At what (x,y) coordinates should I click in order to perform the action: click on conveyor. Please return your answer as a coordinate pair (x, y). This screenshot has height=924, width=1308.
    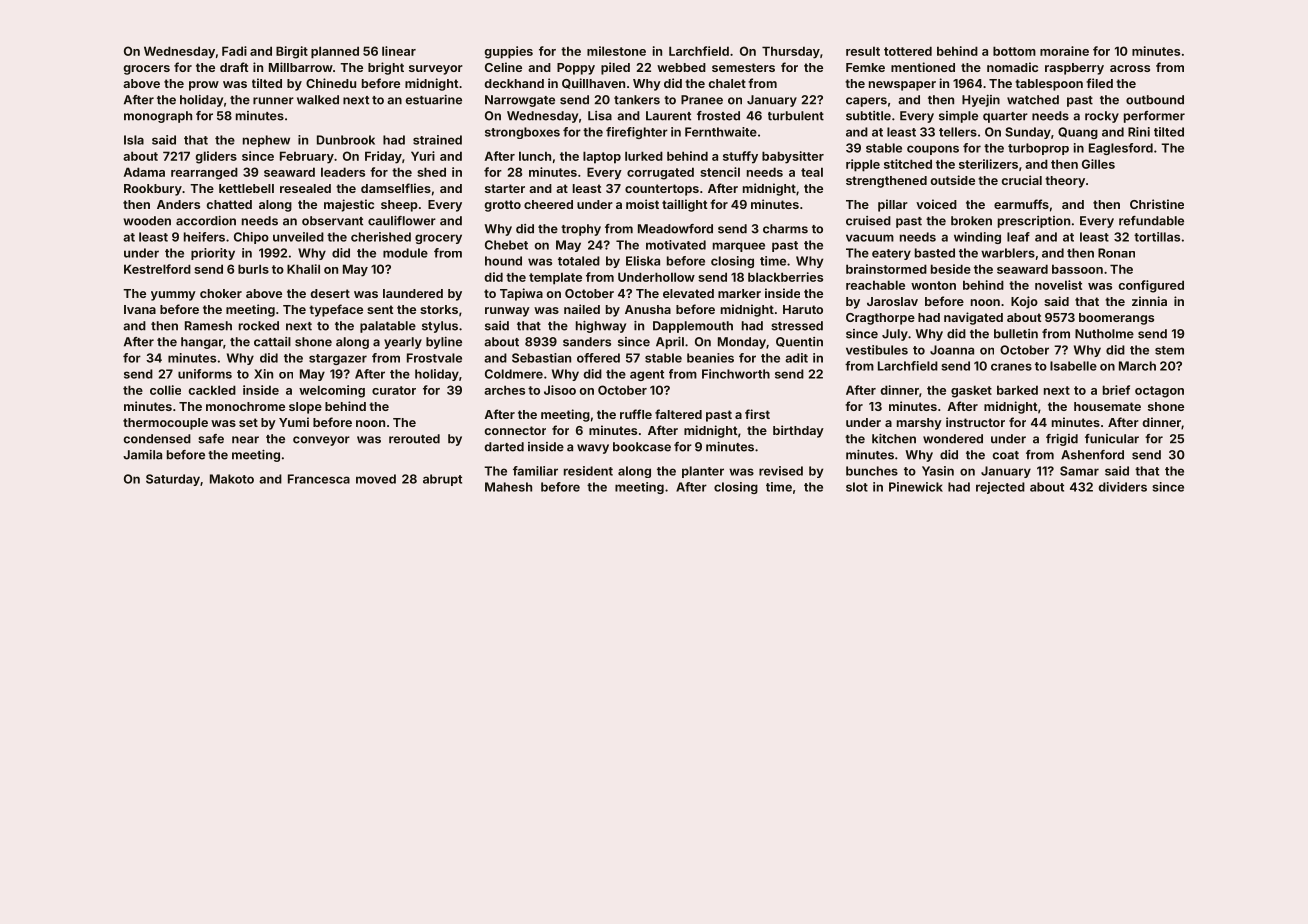
    Looking at the image, I should click on (321, 441).
